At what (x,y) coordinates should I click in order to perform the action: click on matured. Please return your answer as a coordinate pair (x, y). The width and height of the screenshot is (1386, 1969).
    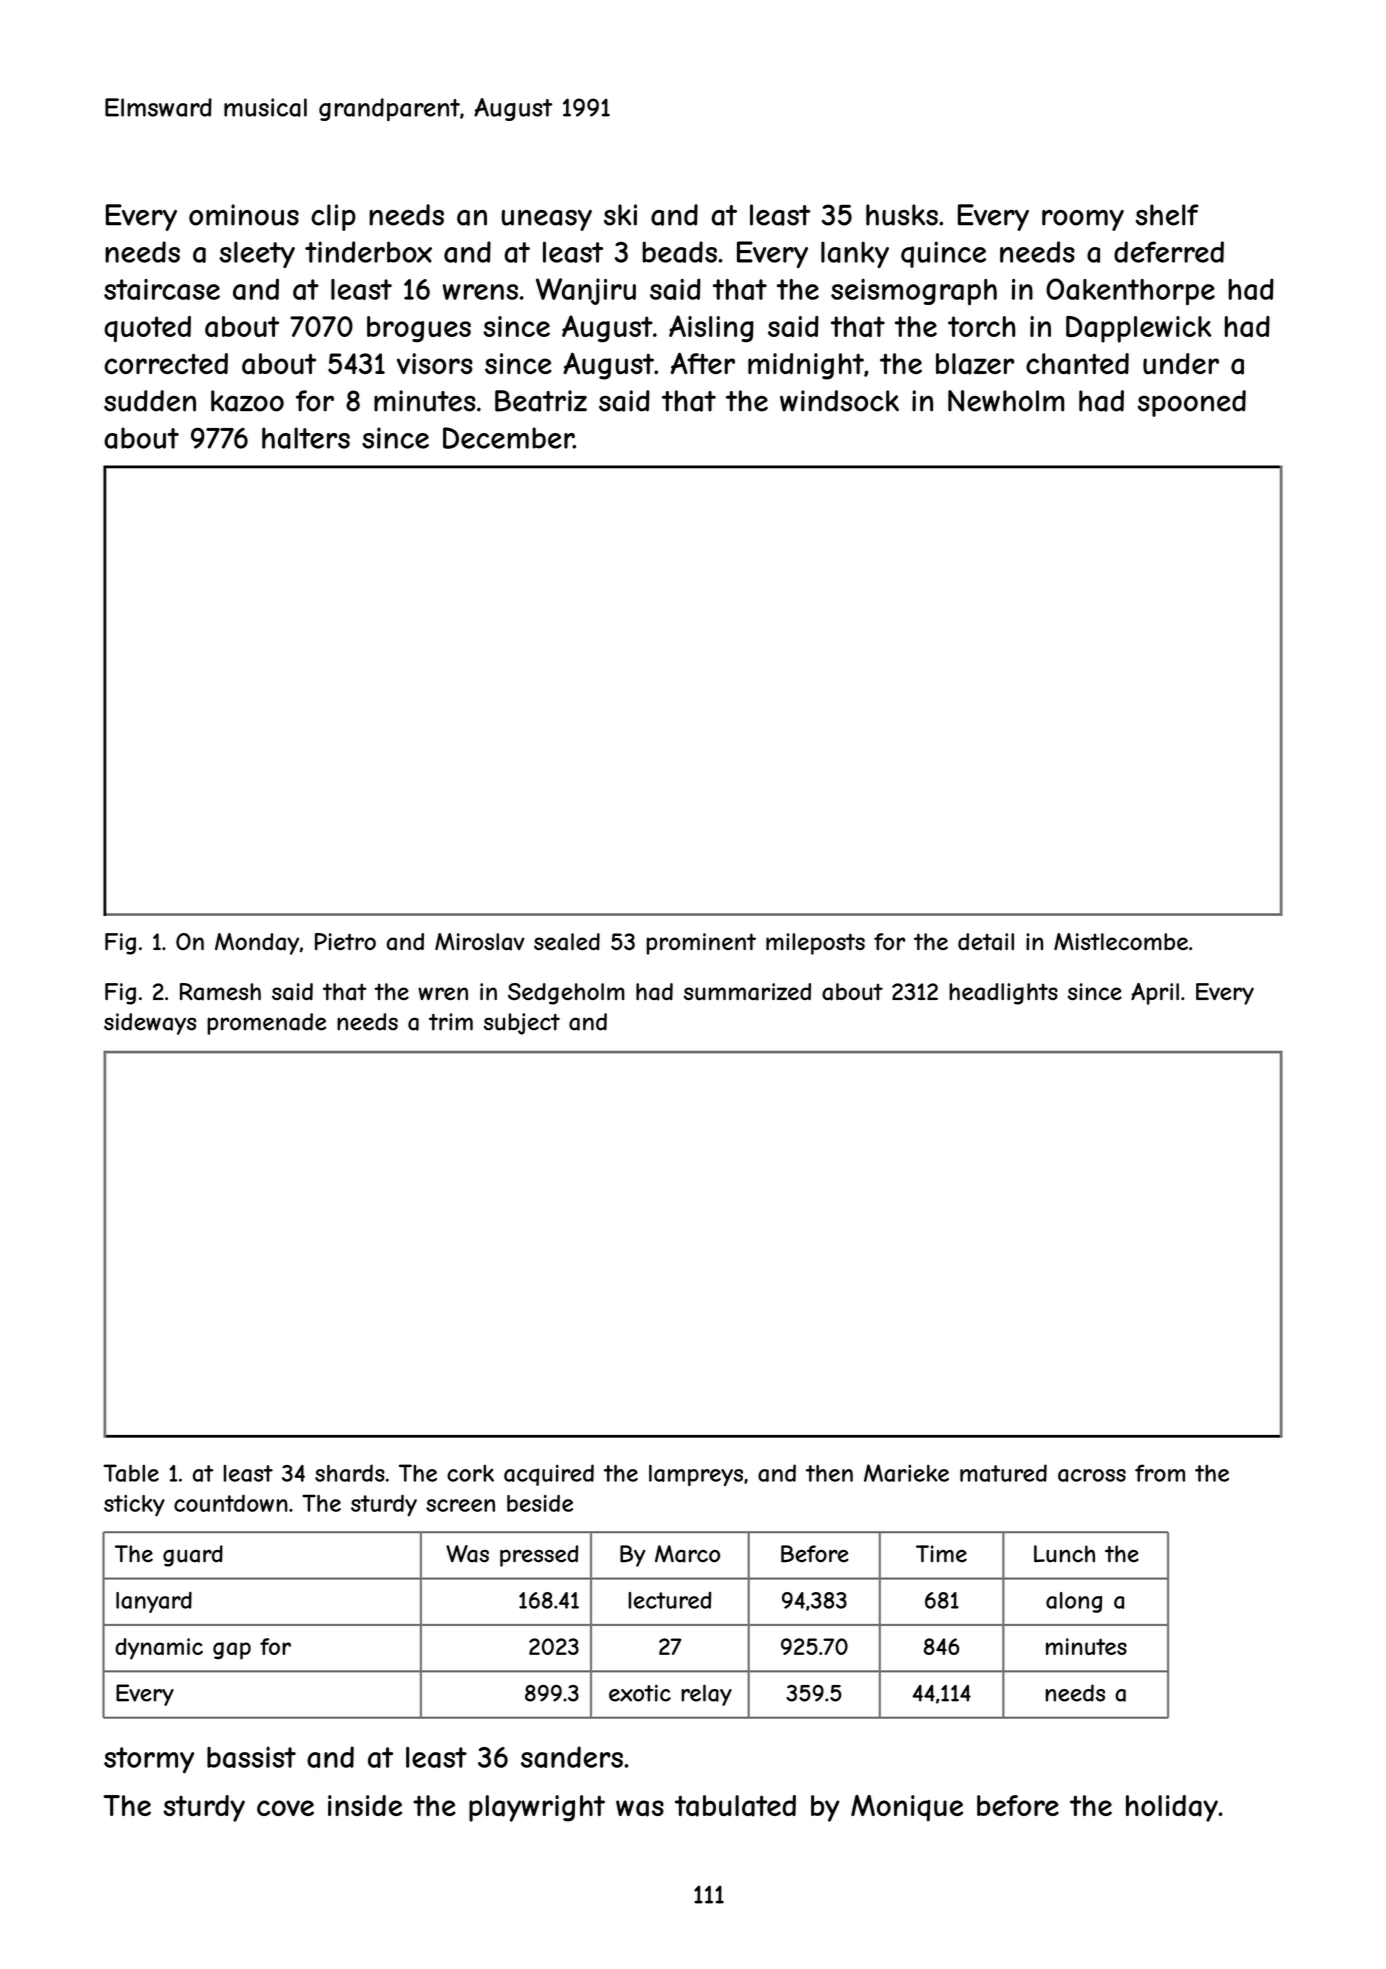
    Looking at the image, I should click on (1003, 1473).
